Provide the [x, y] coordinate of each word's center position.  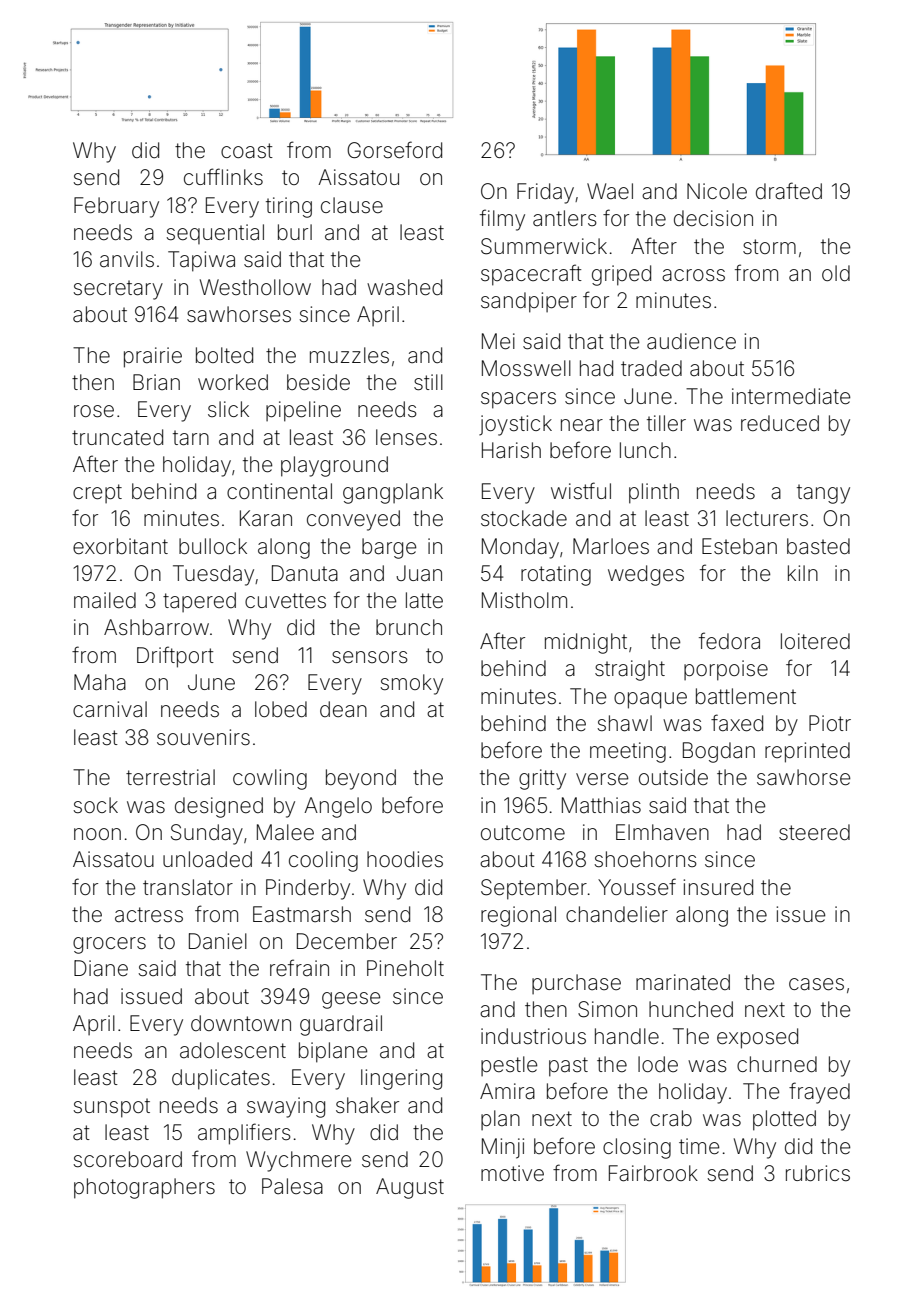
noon [97, 834]
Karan [266, 518]
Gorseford [394, 150]
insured [718, 887]
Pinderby [308, 889]
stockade [524, 518]
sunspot [112, 1108]
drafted [789, 191]
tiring [289, 207]
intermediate [791, 396]
